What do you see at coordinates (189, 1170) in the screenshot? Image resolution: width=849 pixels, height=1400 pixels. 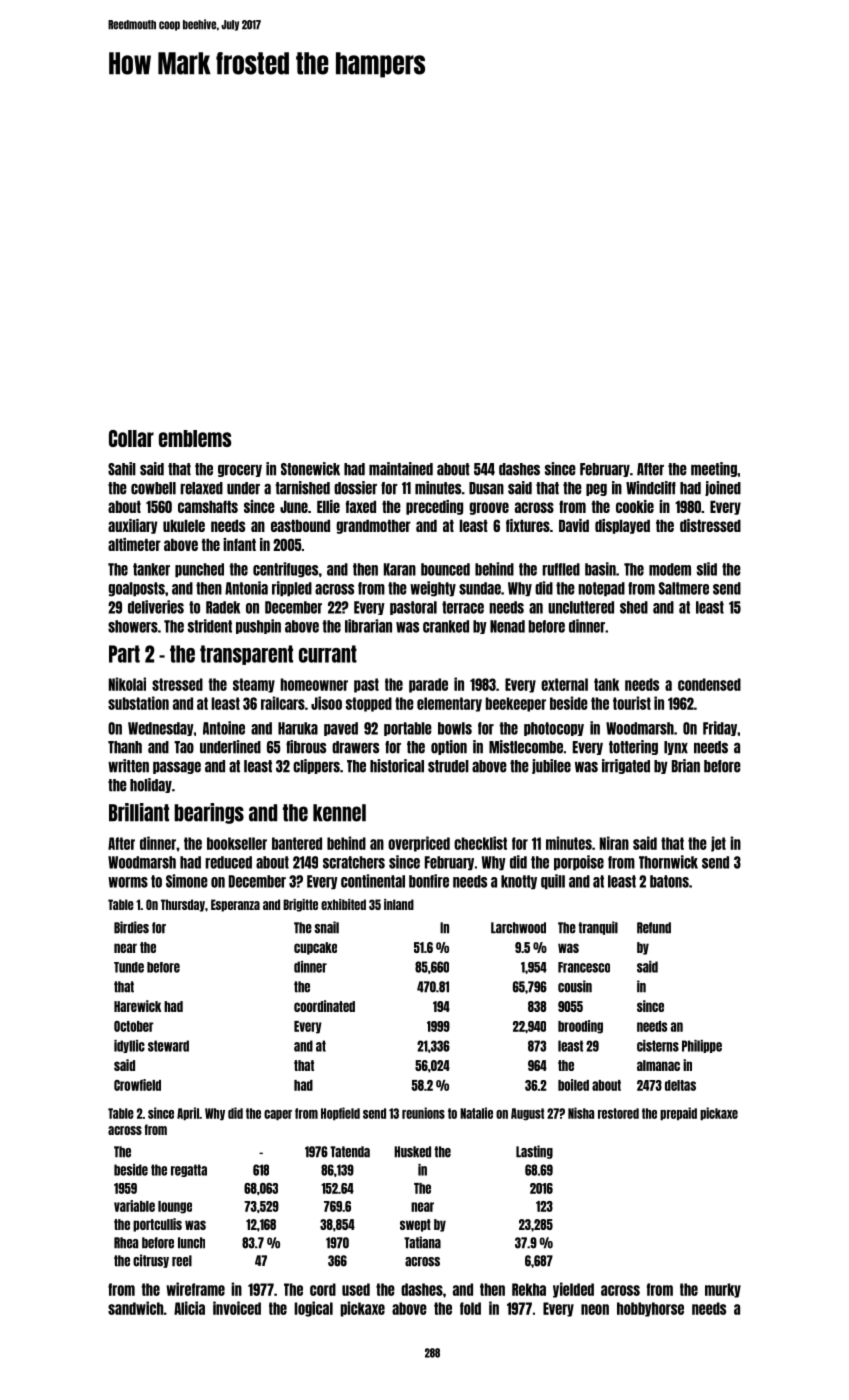 I see `regatta` at bounding box center [189, 1170].
